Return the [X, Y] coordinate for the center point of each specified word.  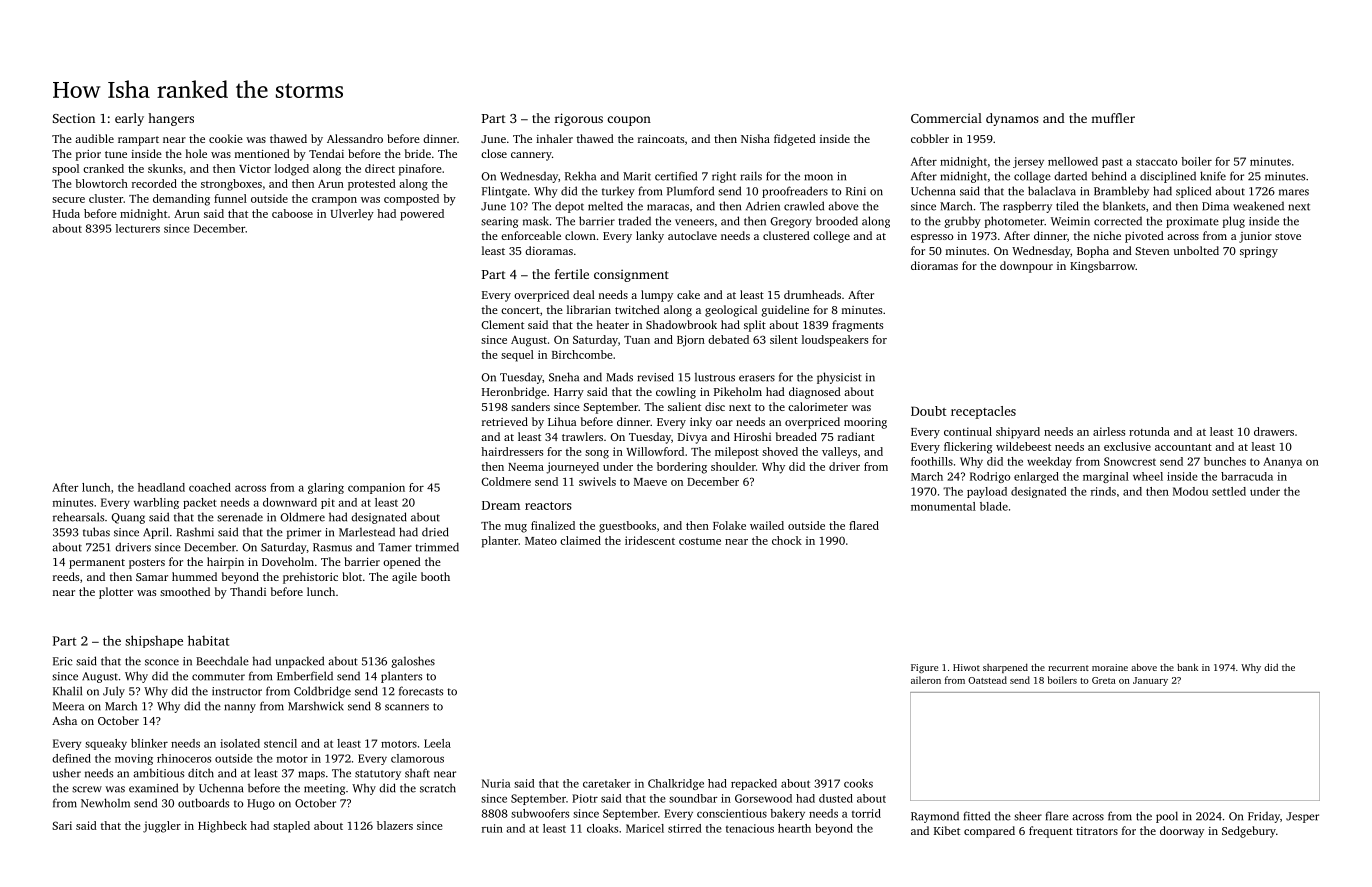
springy [1259, 252]
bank [1187, 667]
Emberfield [305, 676]
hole [196, 153]
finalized [553, 525]
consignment [631, 275]
